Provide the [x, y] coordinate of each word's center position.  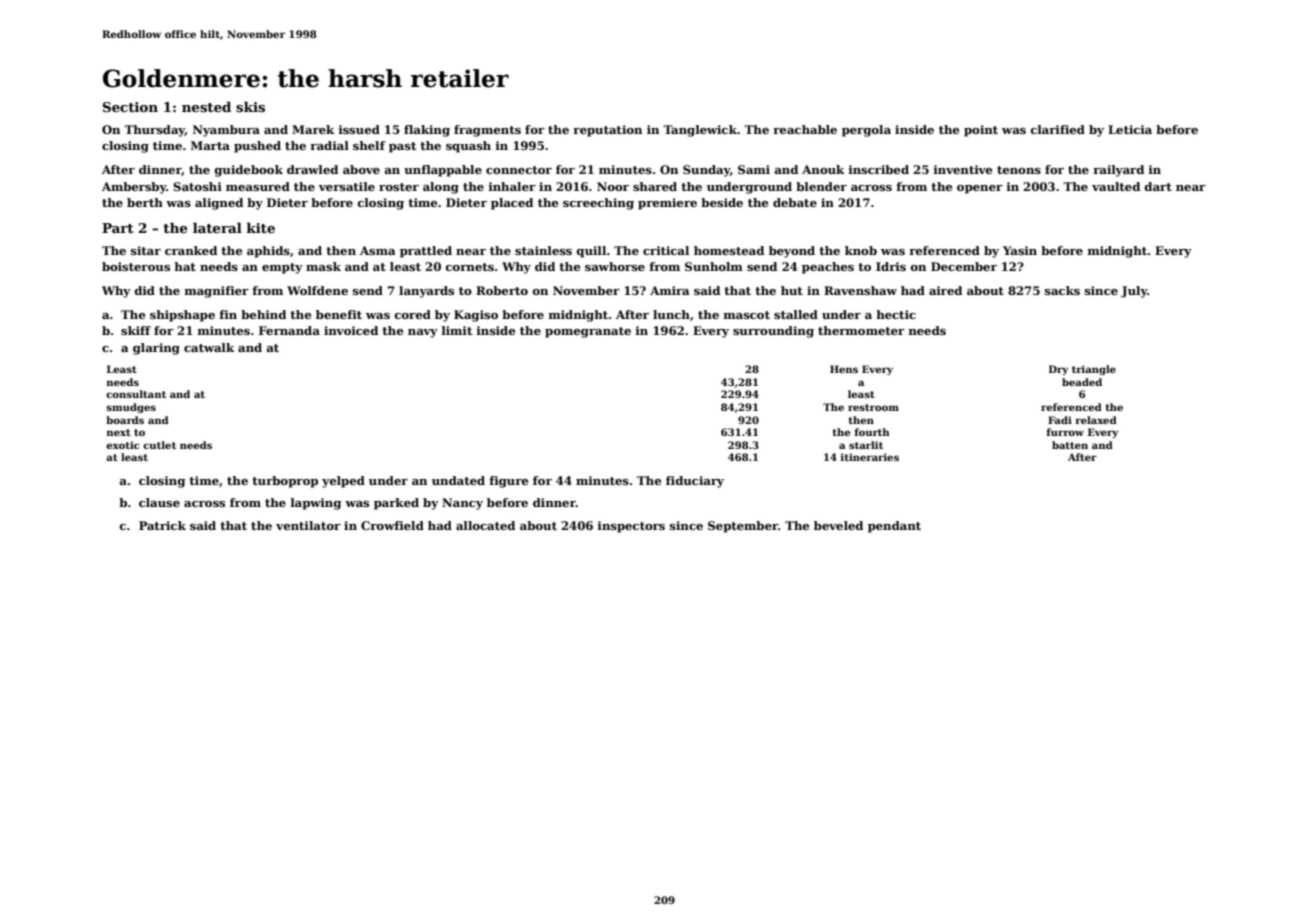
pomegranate [588, 332]
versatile [347, 186]
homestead [729, 250]
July [1134, 292]
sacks [1062, 290]
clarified [1058, 129]
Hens [844, 369]
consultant [136, 394]
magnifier [216, 292]
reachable [805, 129]
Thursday [154, 131]
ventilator [308, 525]
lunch [671, 314]
